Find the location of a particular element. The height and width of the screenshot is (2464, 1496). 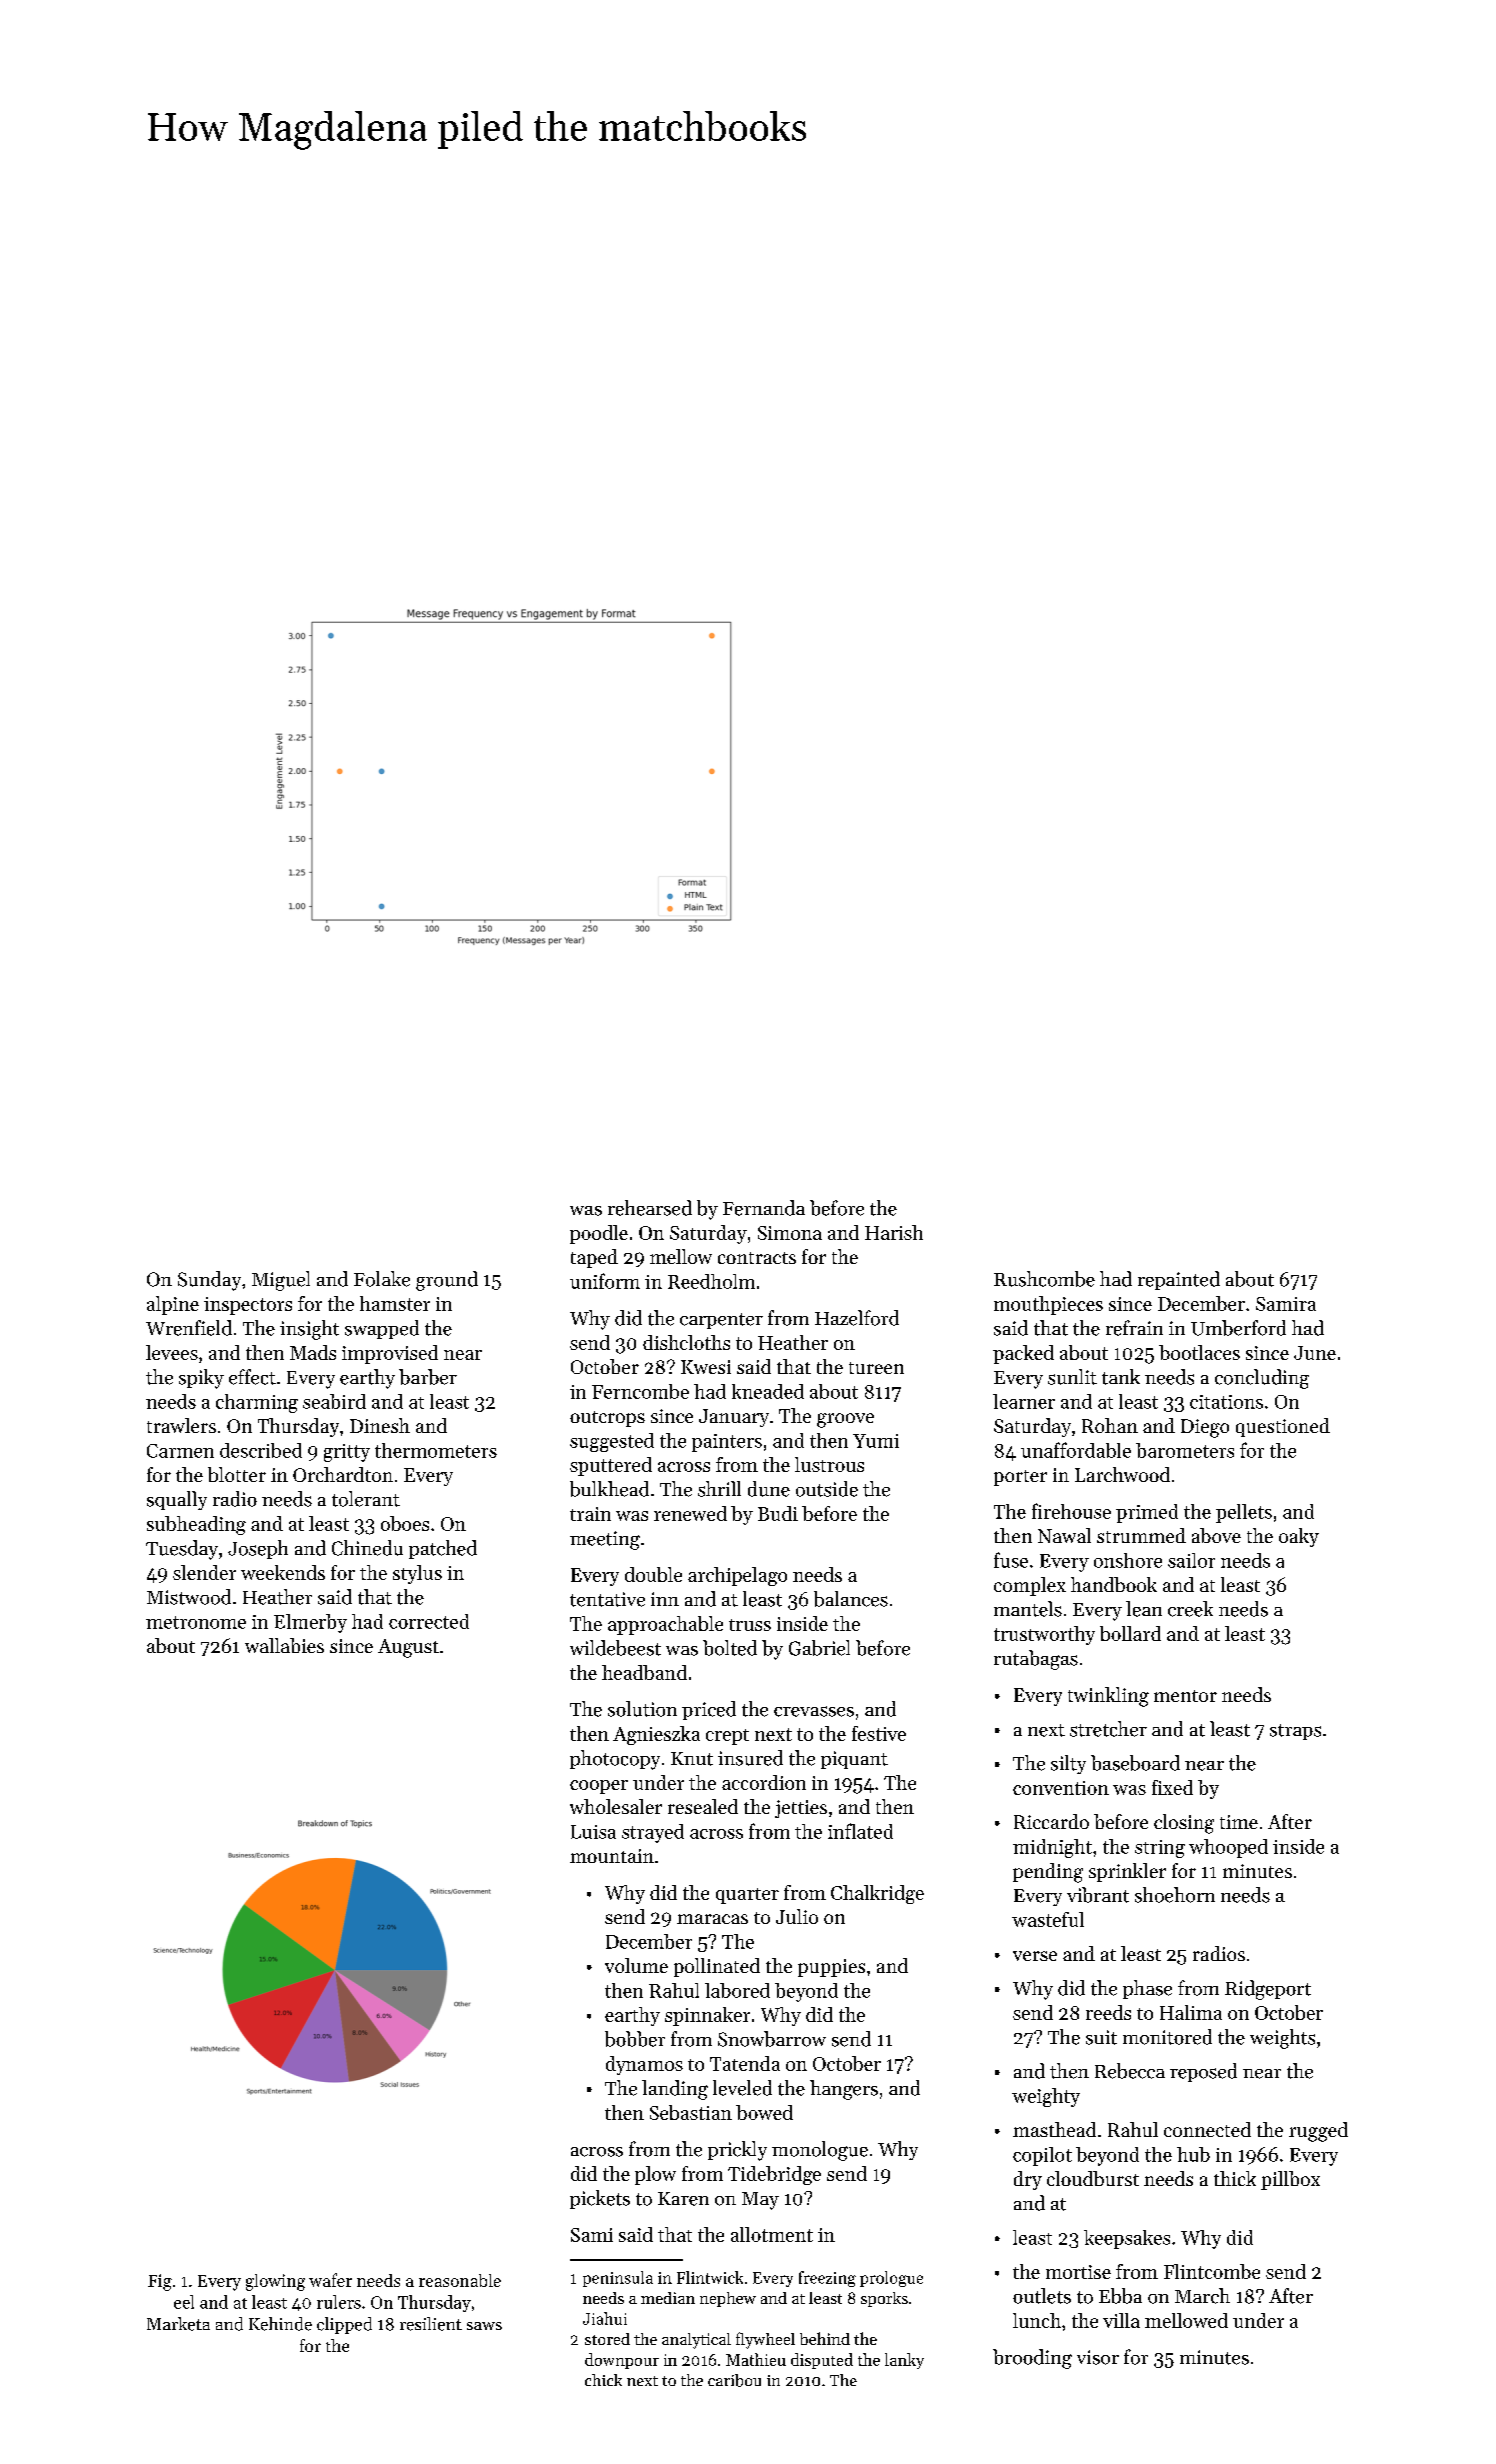

archipelago is located at coordinates (737, 1576).
